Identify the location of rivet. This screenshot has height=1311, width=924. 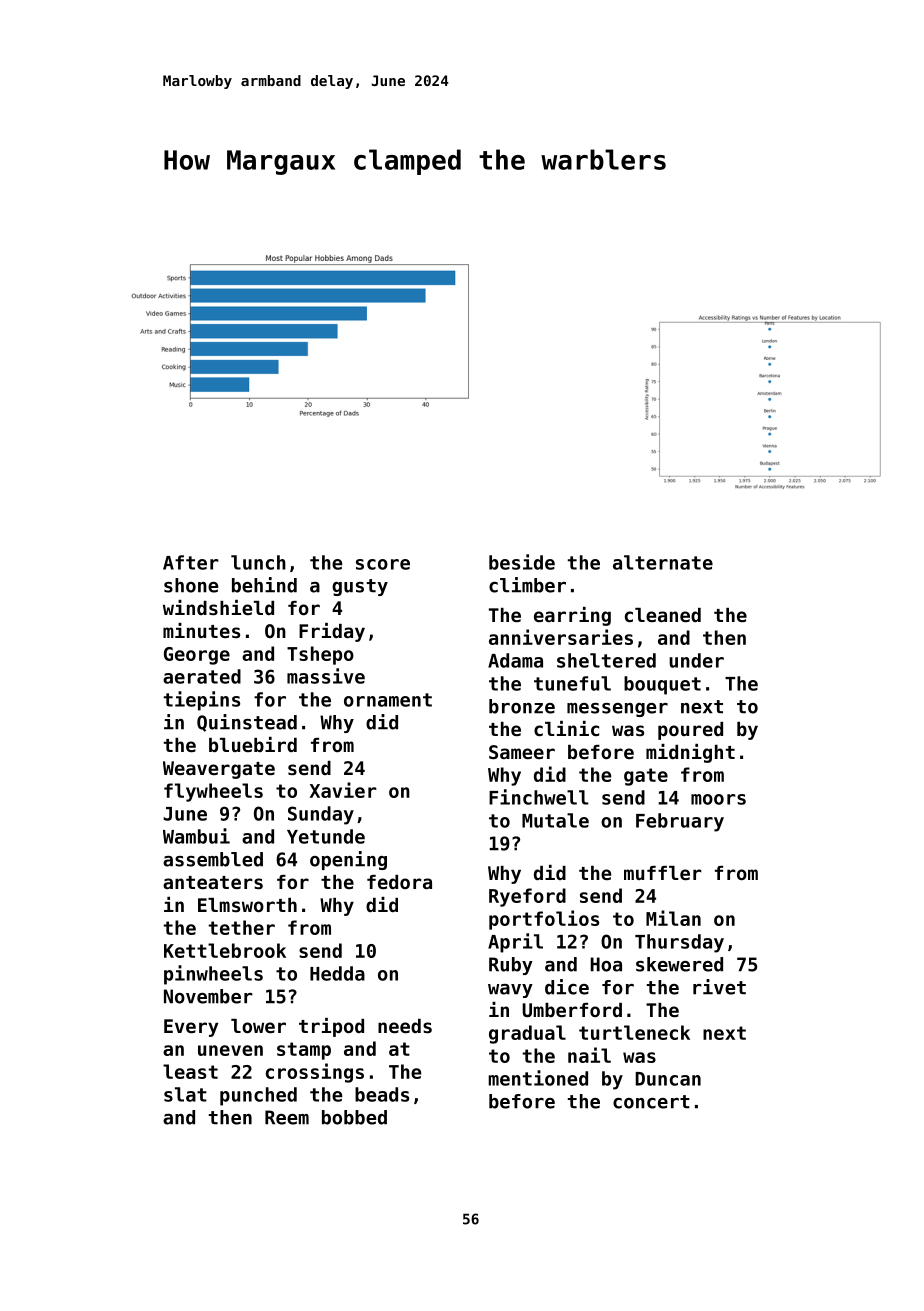
(719, 987).
